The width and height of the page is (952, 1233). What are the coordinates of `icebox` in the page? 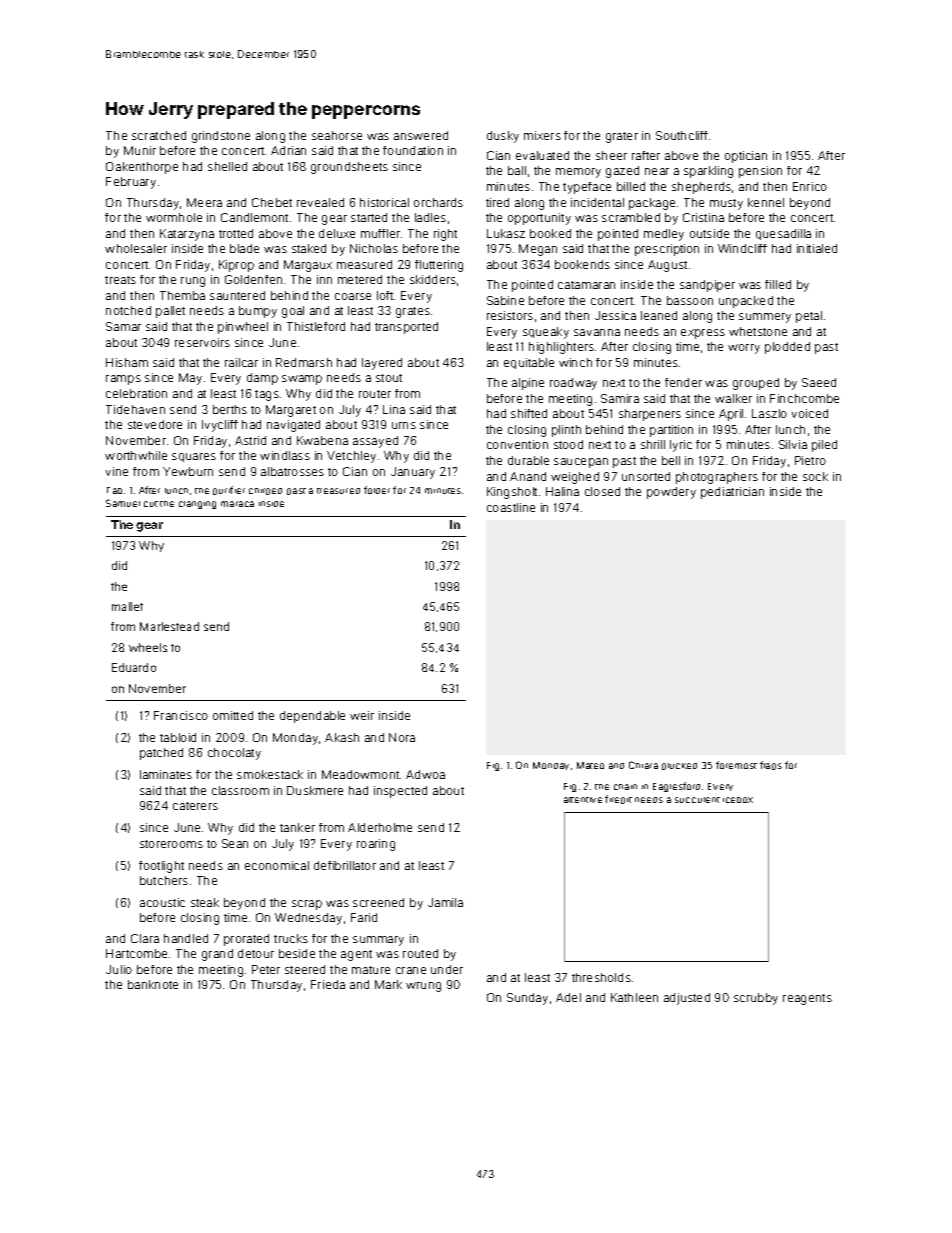 It's located at (738, 800).
